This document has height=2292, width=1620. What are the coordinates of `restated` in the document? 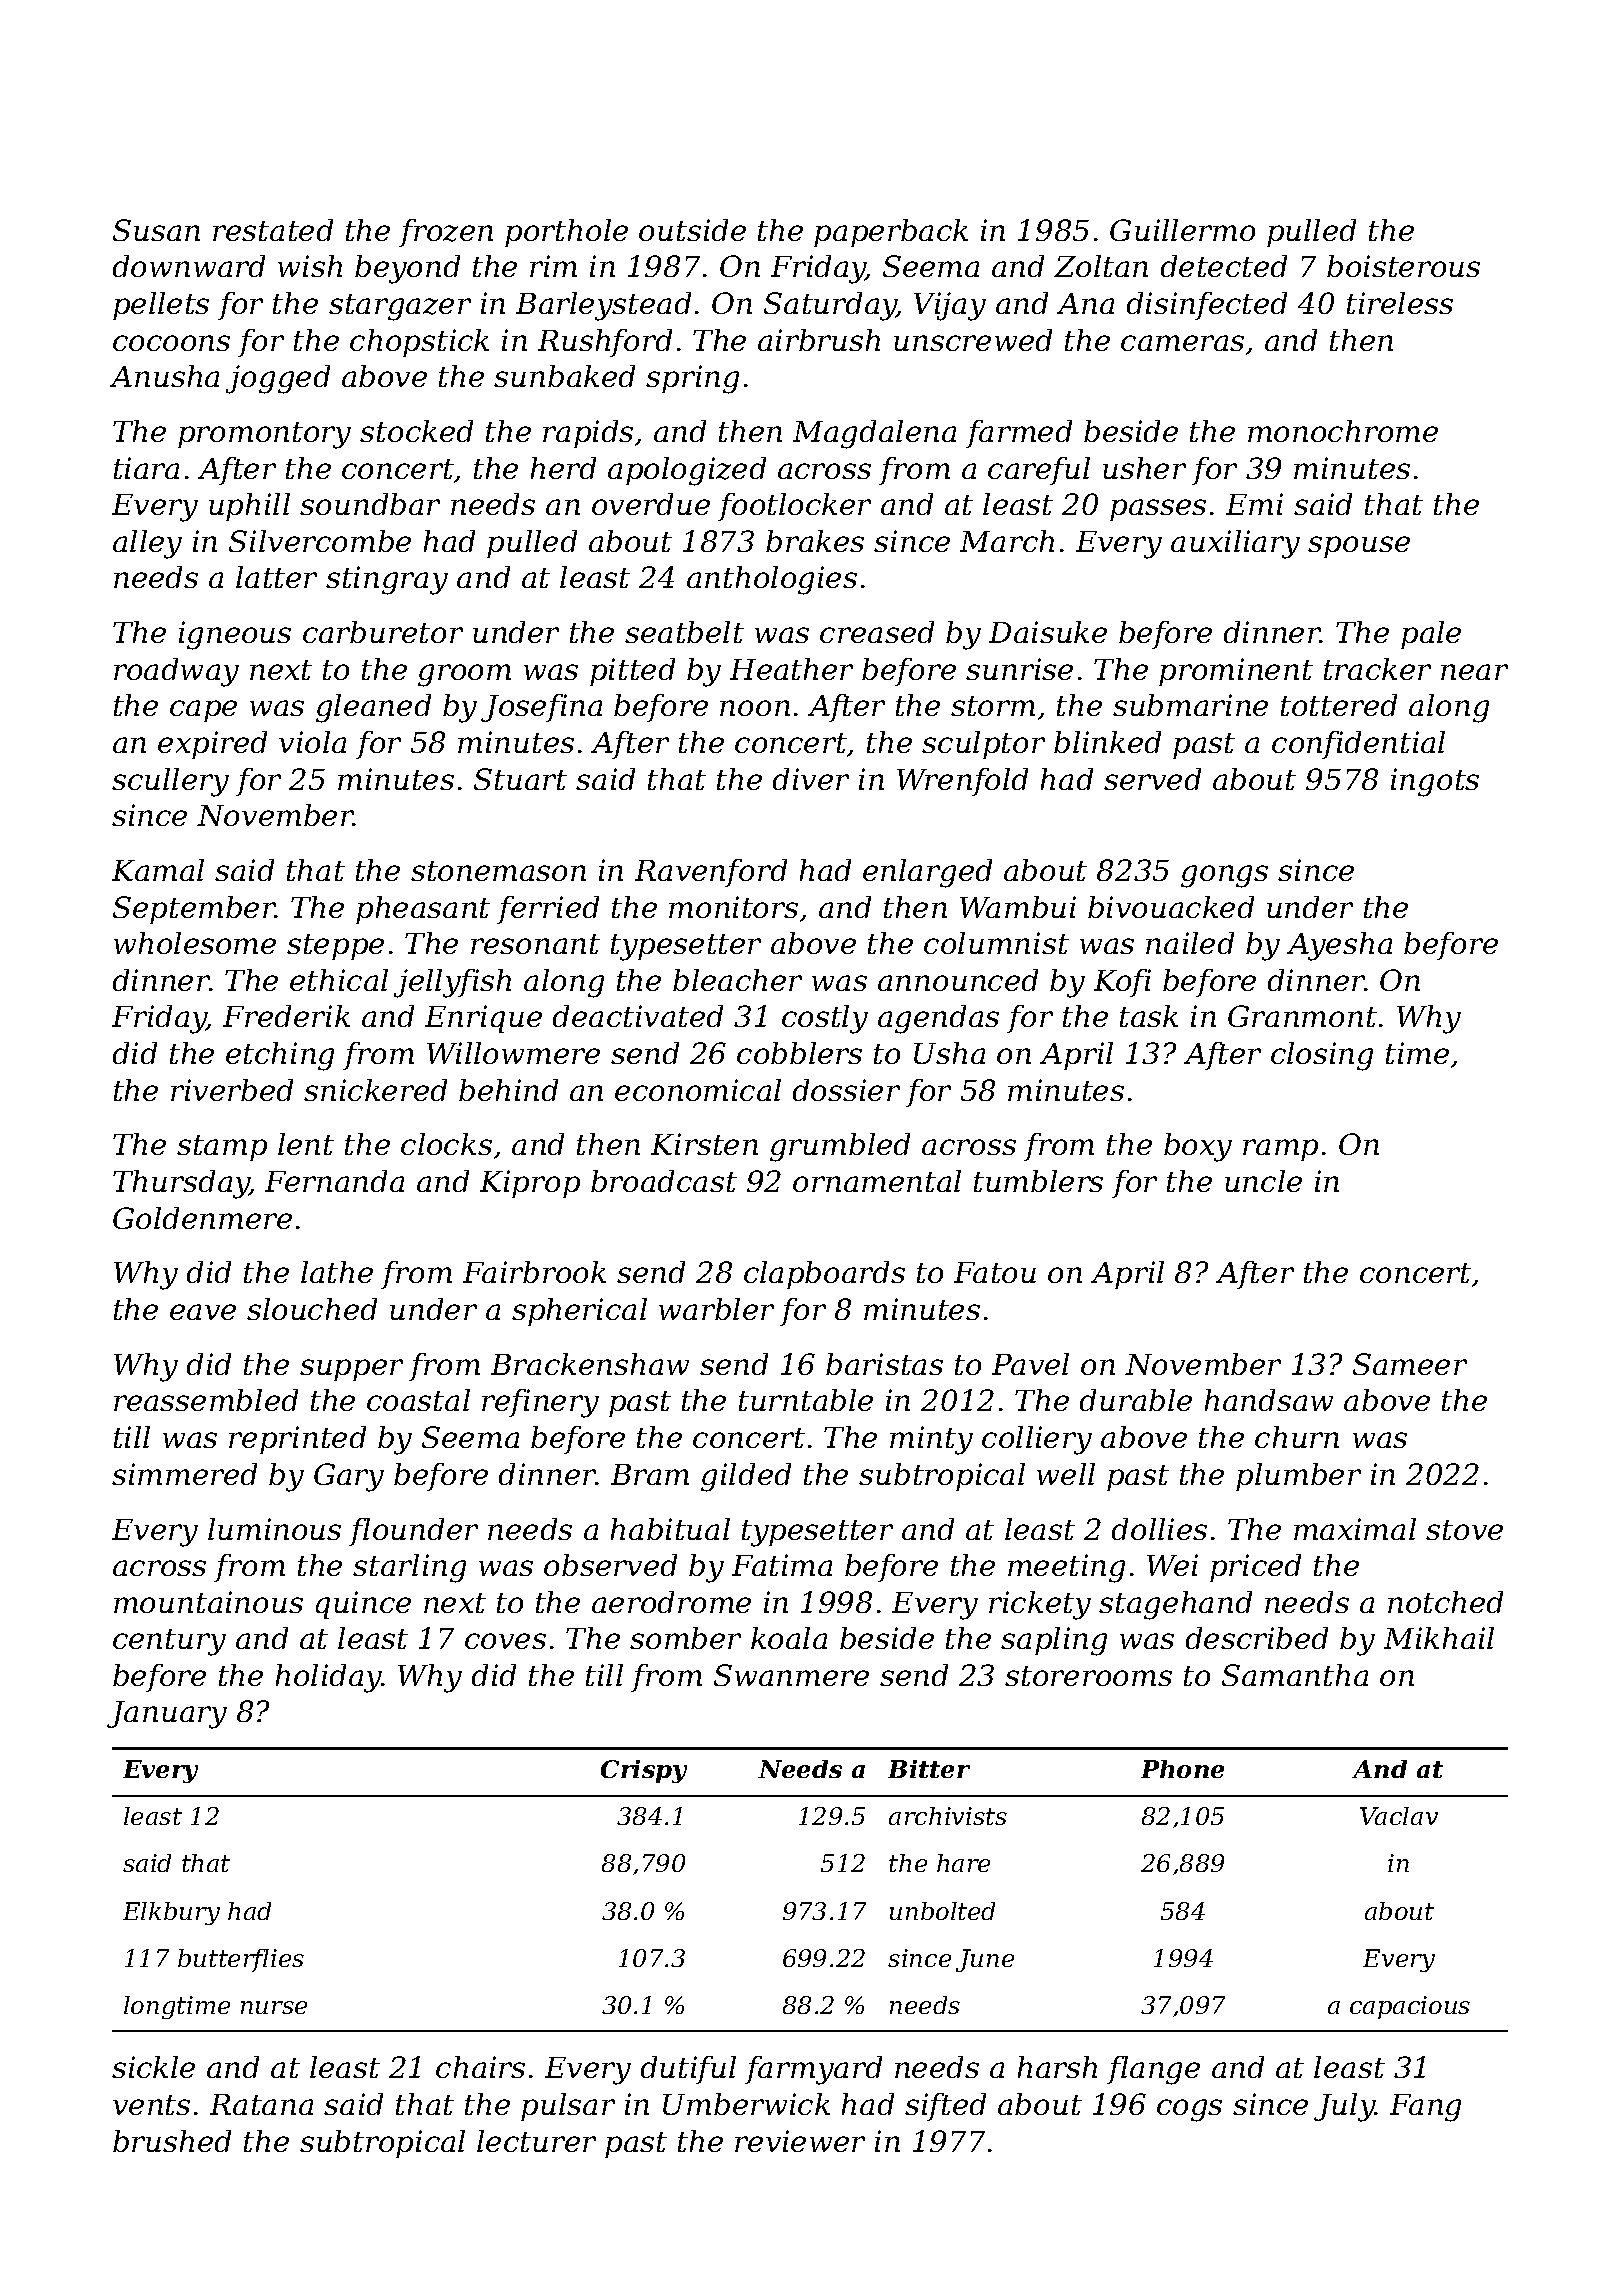 It's located at (273, 230).
